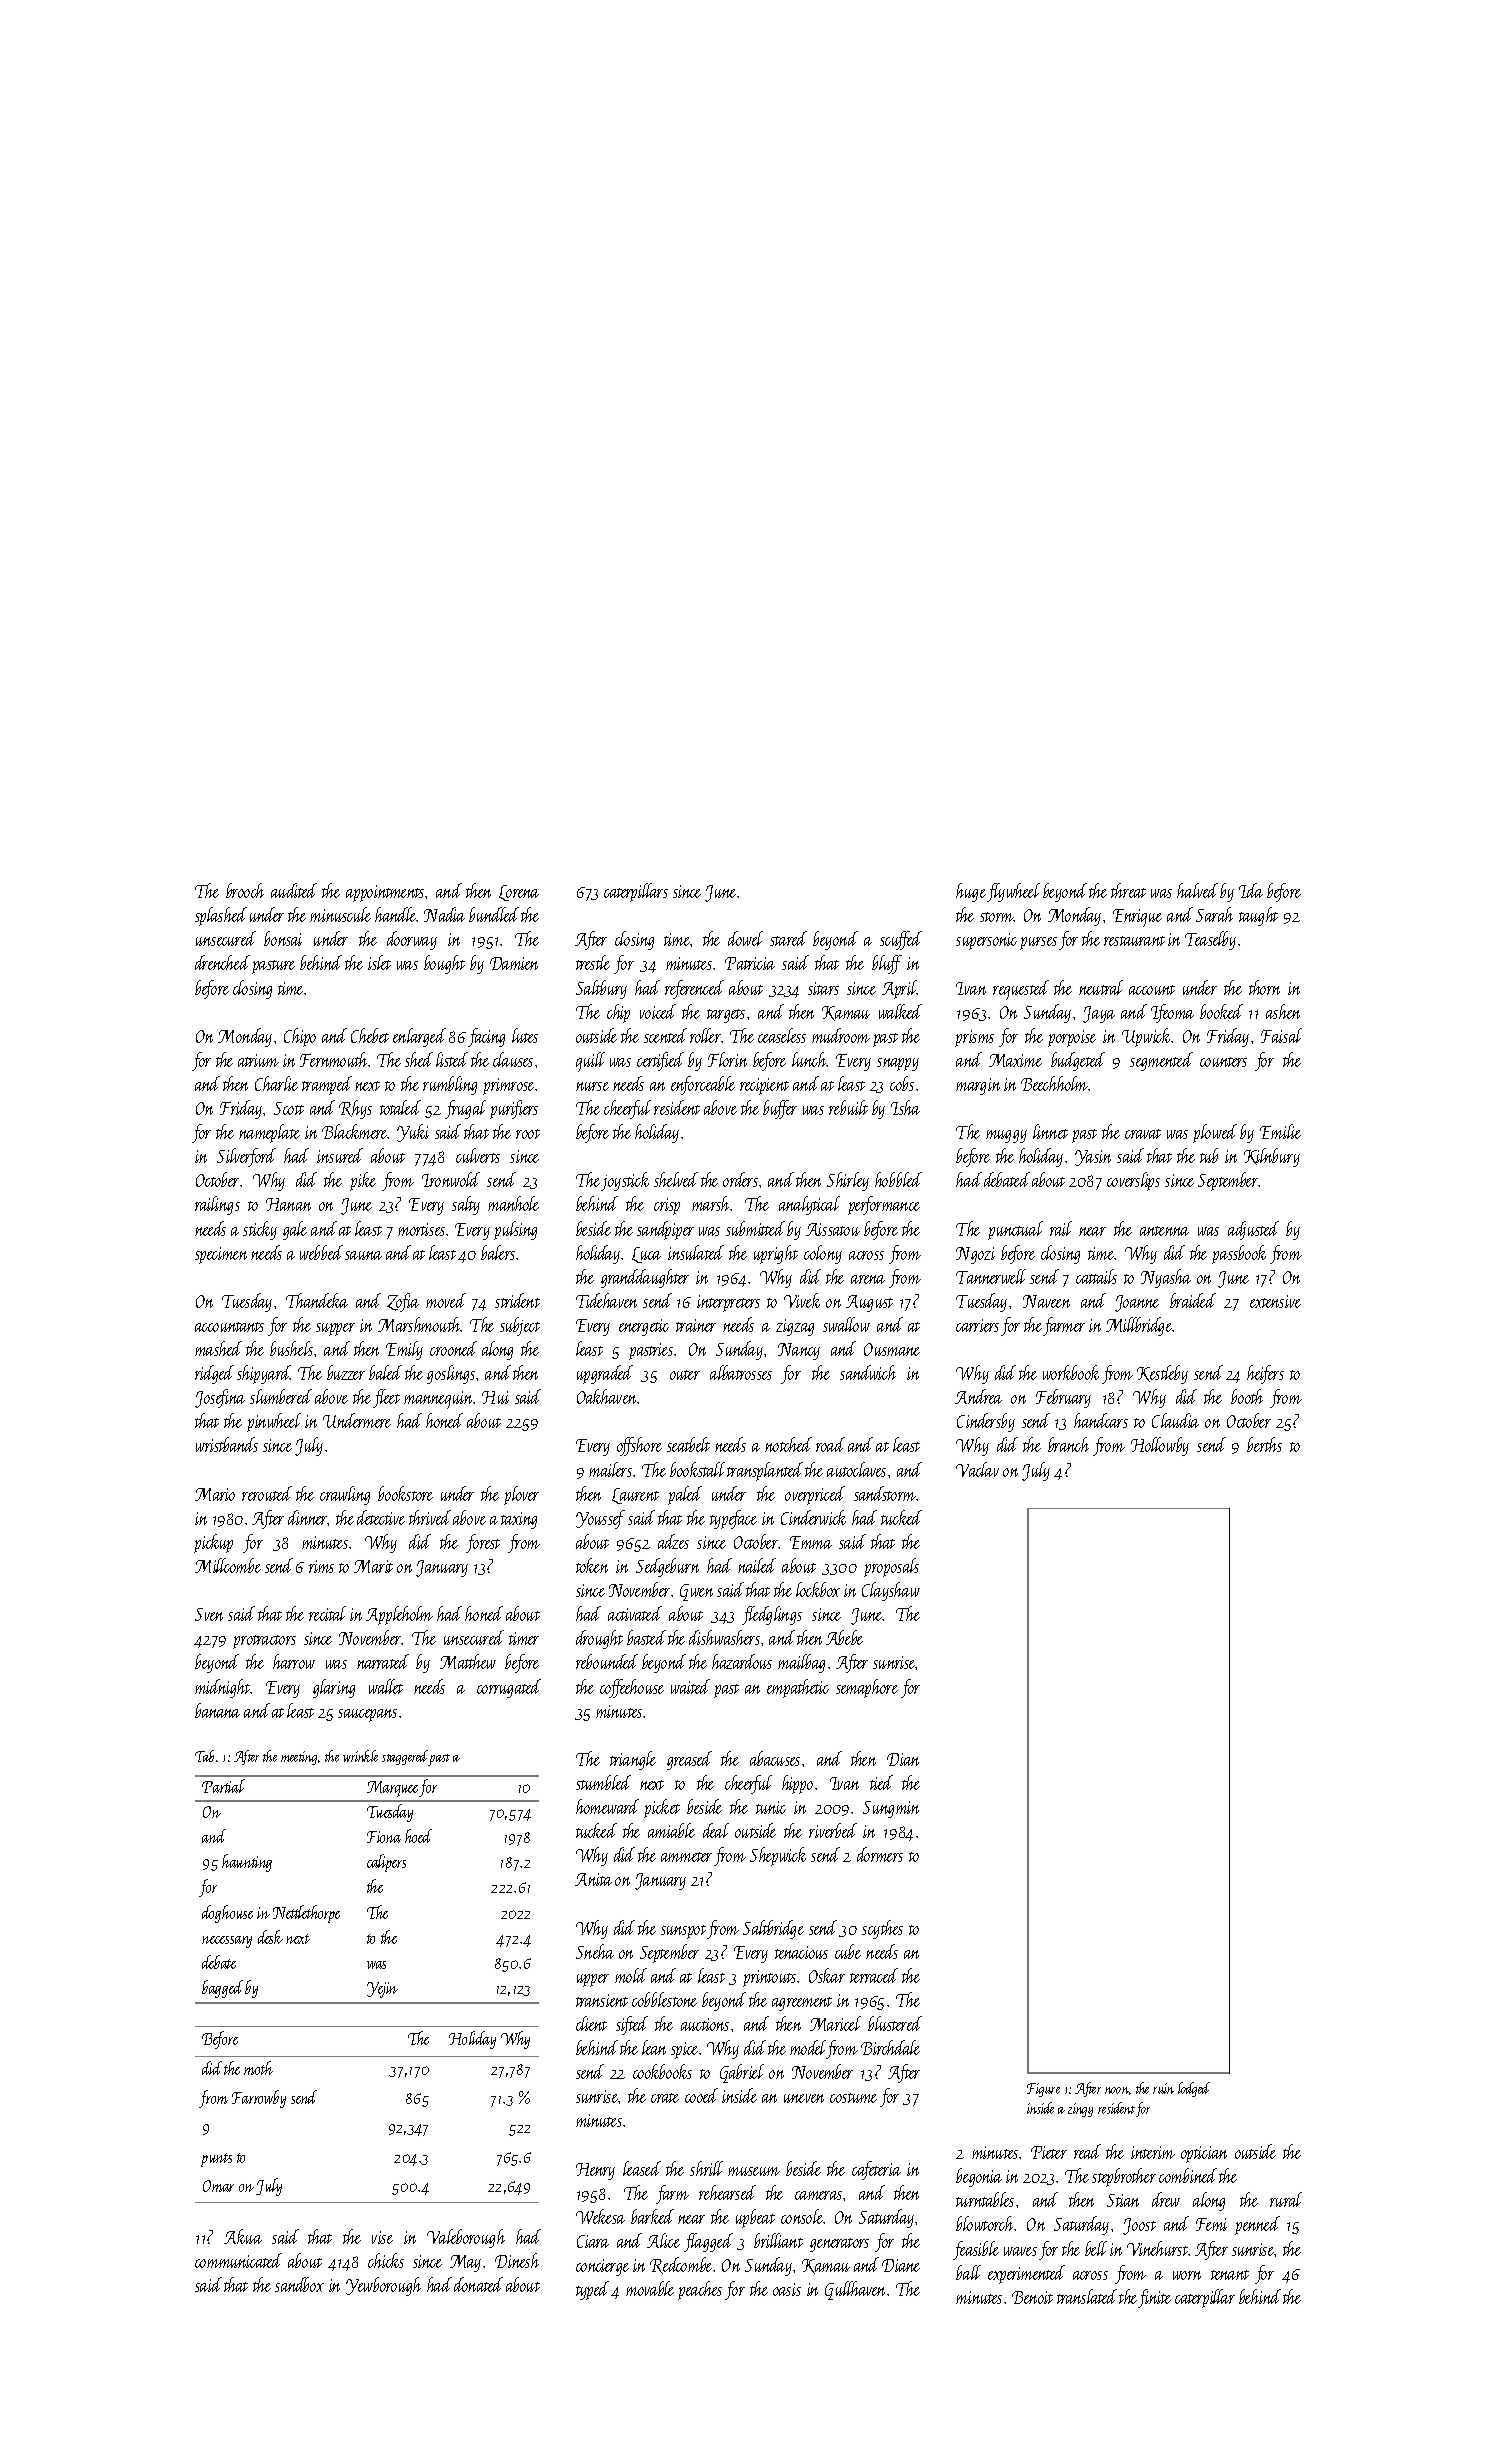  Describe the element at coordinates (383, 2286) in the image. I see `Yewborough` at that location.
